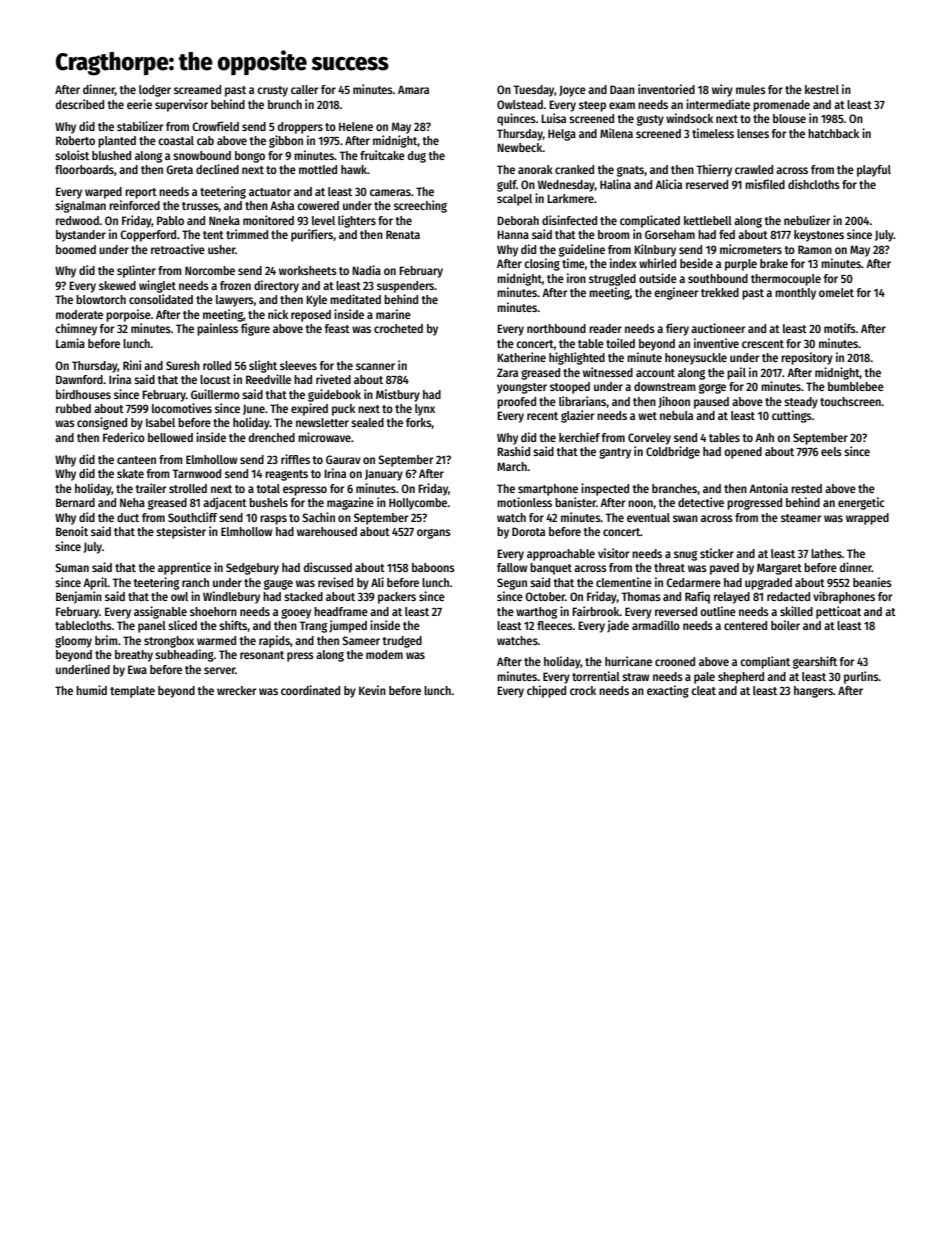 This page has height=1233, width=952. Describe the element at coordinates (514, 200) in the page. I see `scalpel` at that location.
